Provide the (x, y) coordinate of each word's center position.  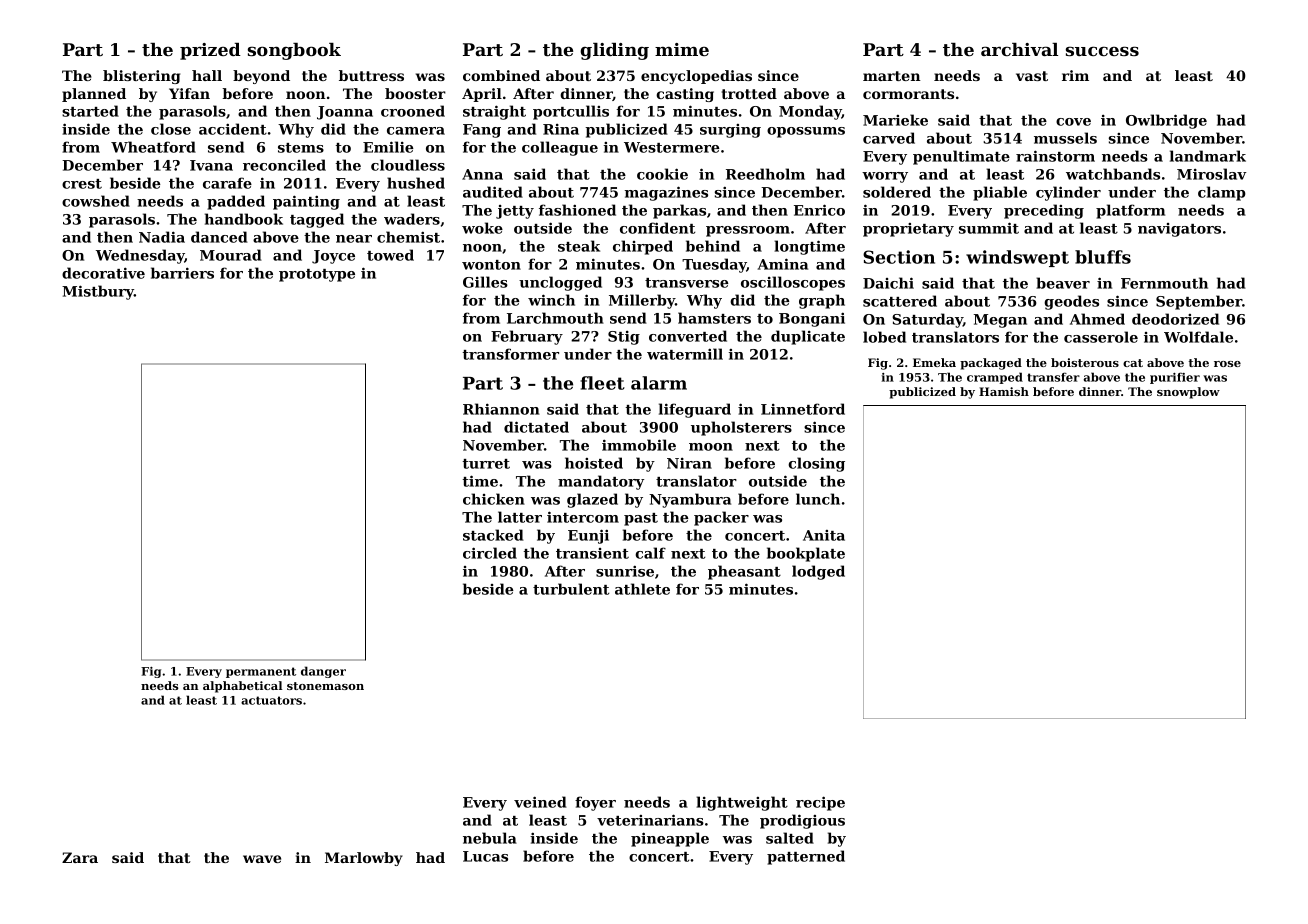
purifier (1175, 378)
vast (1032, 76)
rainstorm (1055, 156)
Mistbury (98, 292)
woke (482, 228)
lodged (818, 572)
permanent (261, 672)
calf (650, 553)
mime (682, 49)
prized (210, 51)
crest (82, 184)
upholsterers (741, 428)
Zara (80, 857)
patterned (806, 857)
